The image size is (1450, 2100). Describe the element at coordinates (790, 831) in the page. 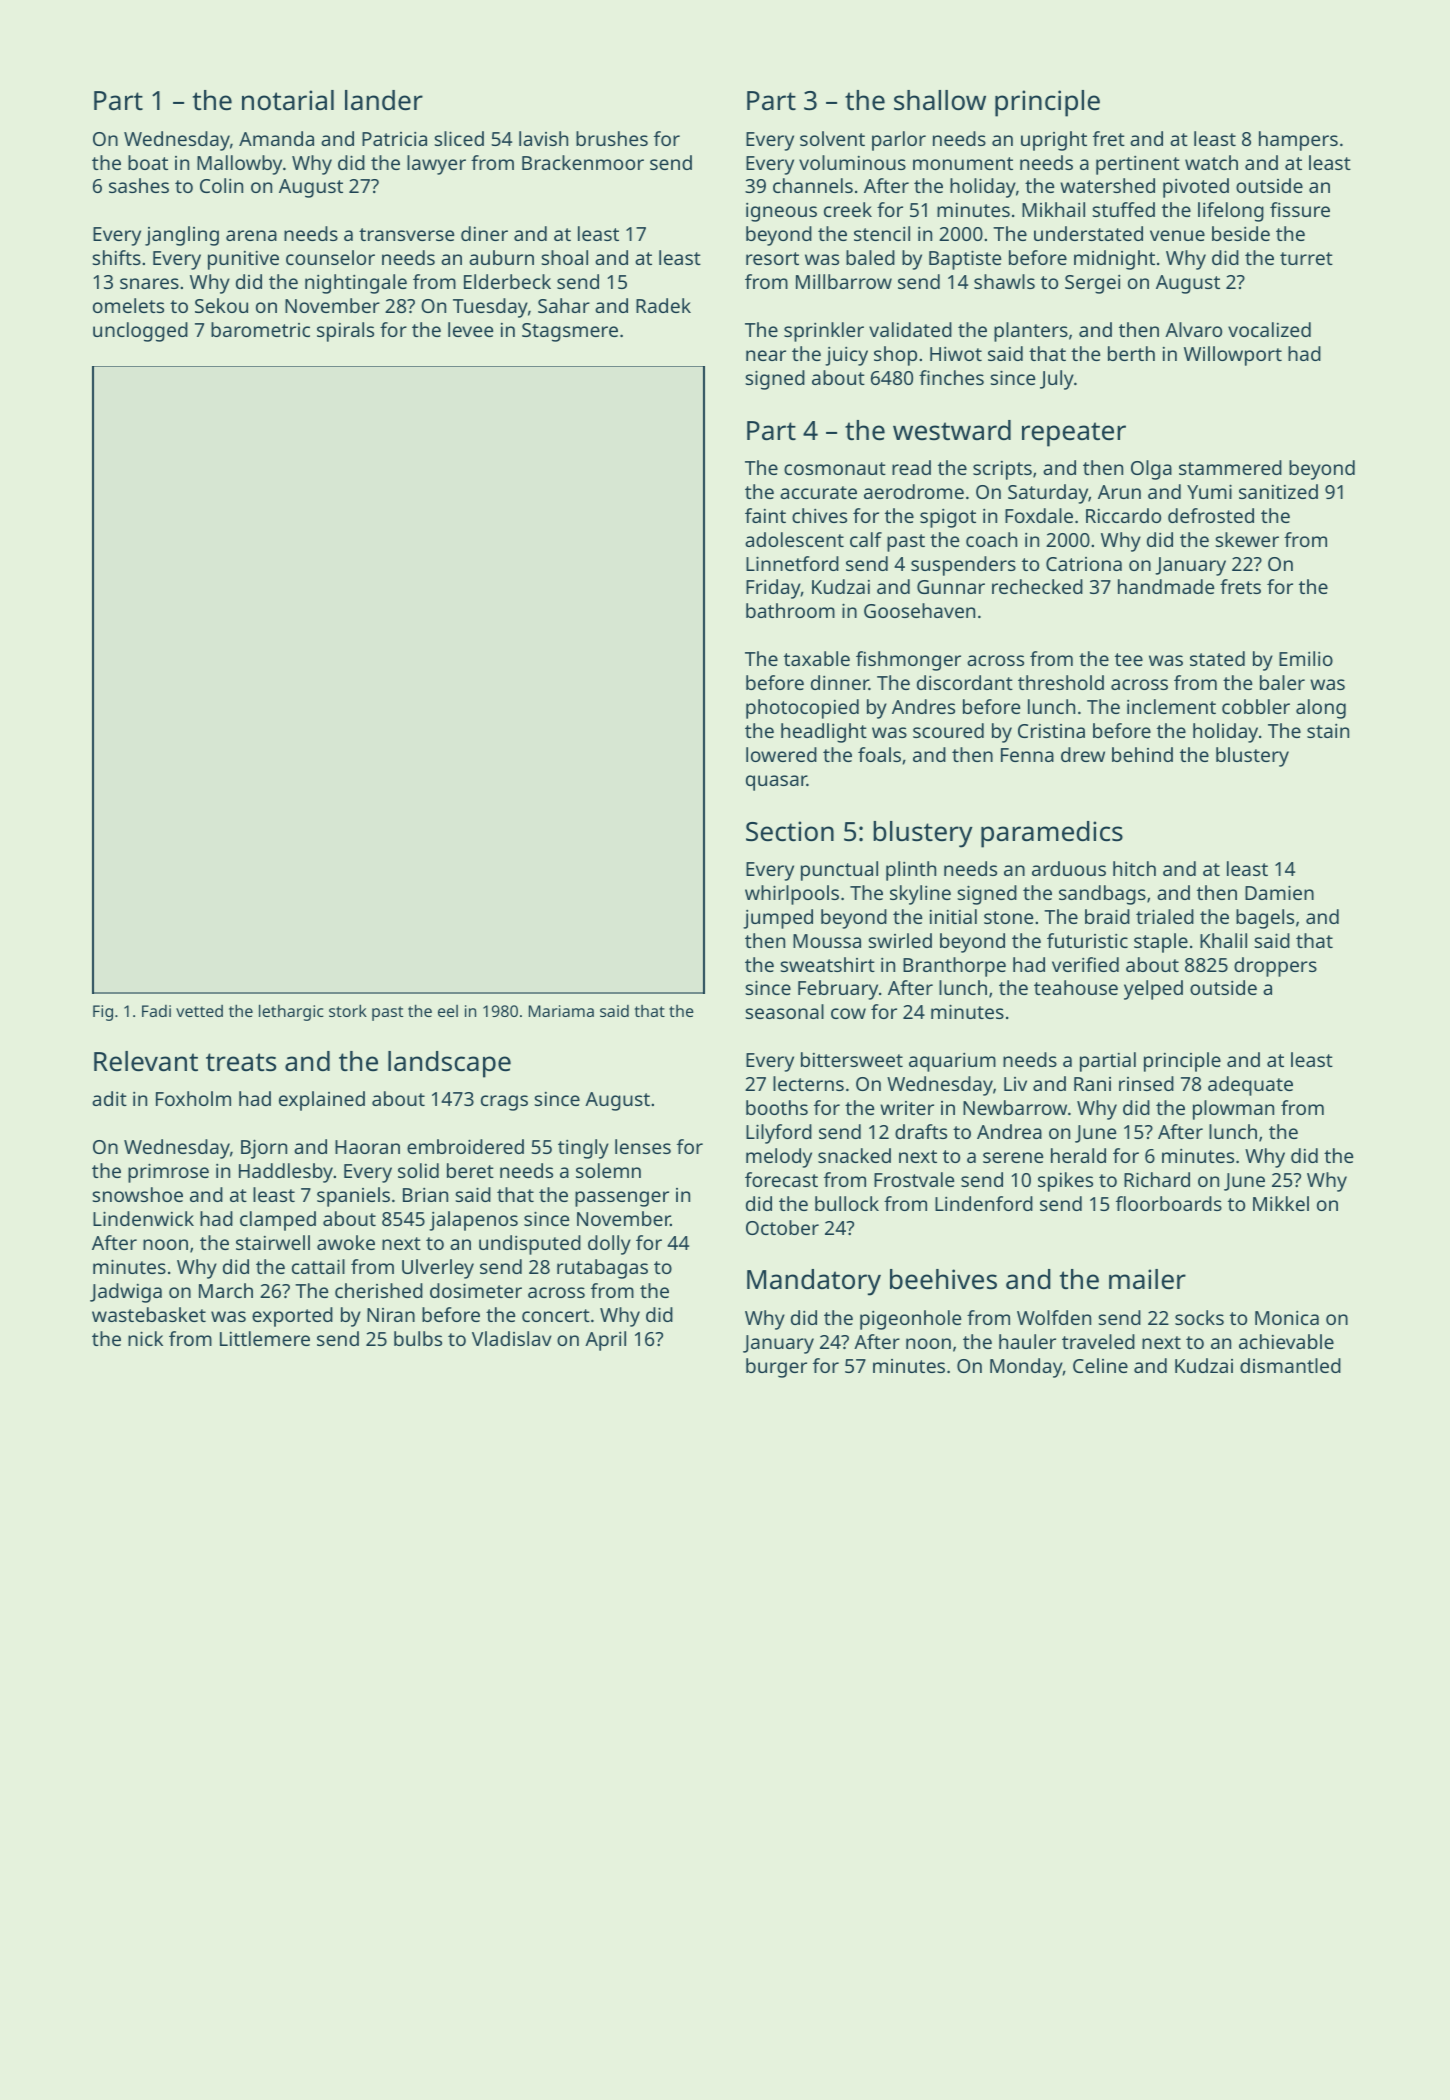

I see `Section` at that location.
